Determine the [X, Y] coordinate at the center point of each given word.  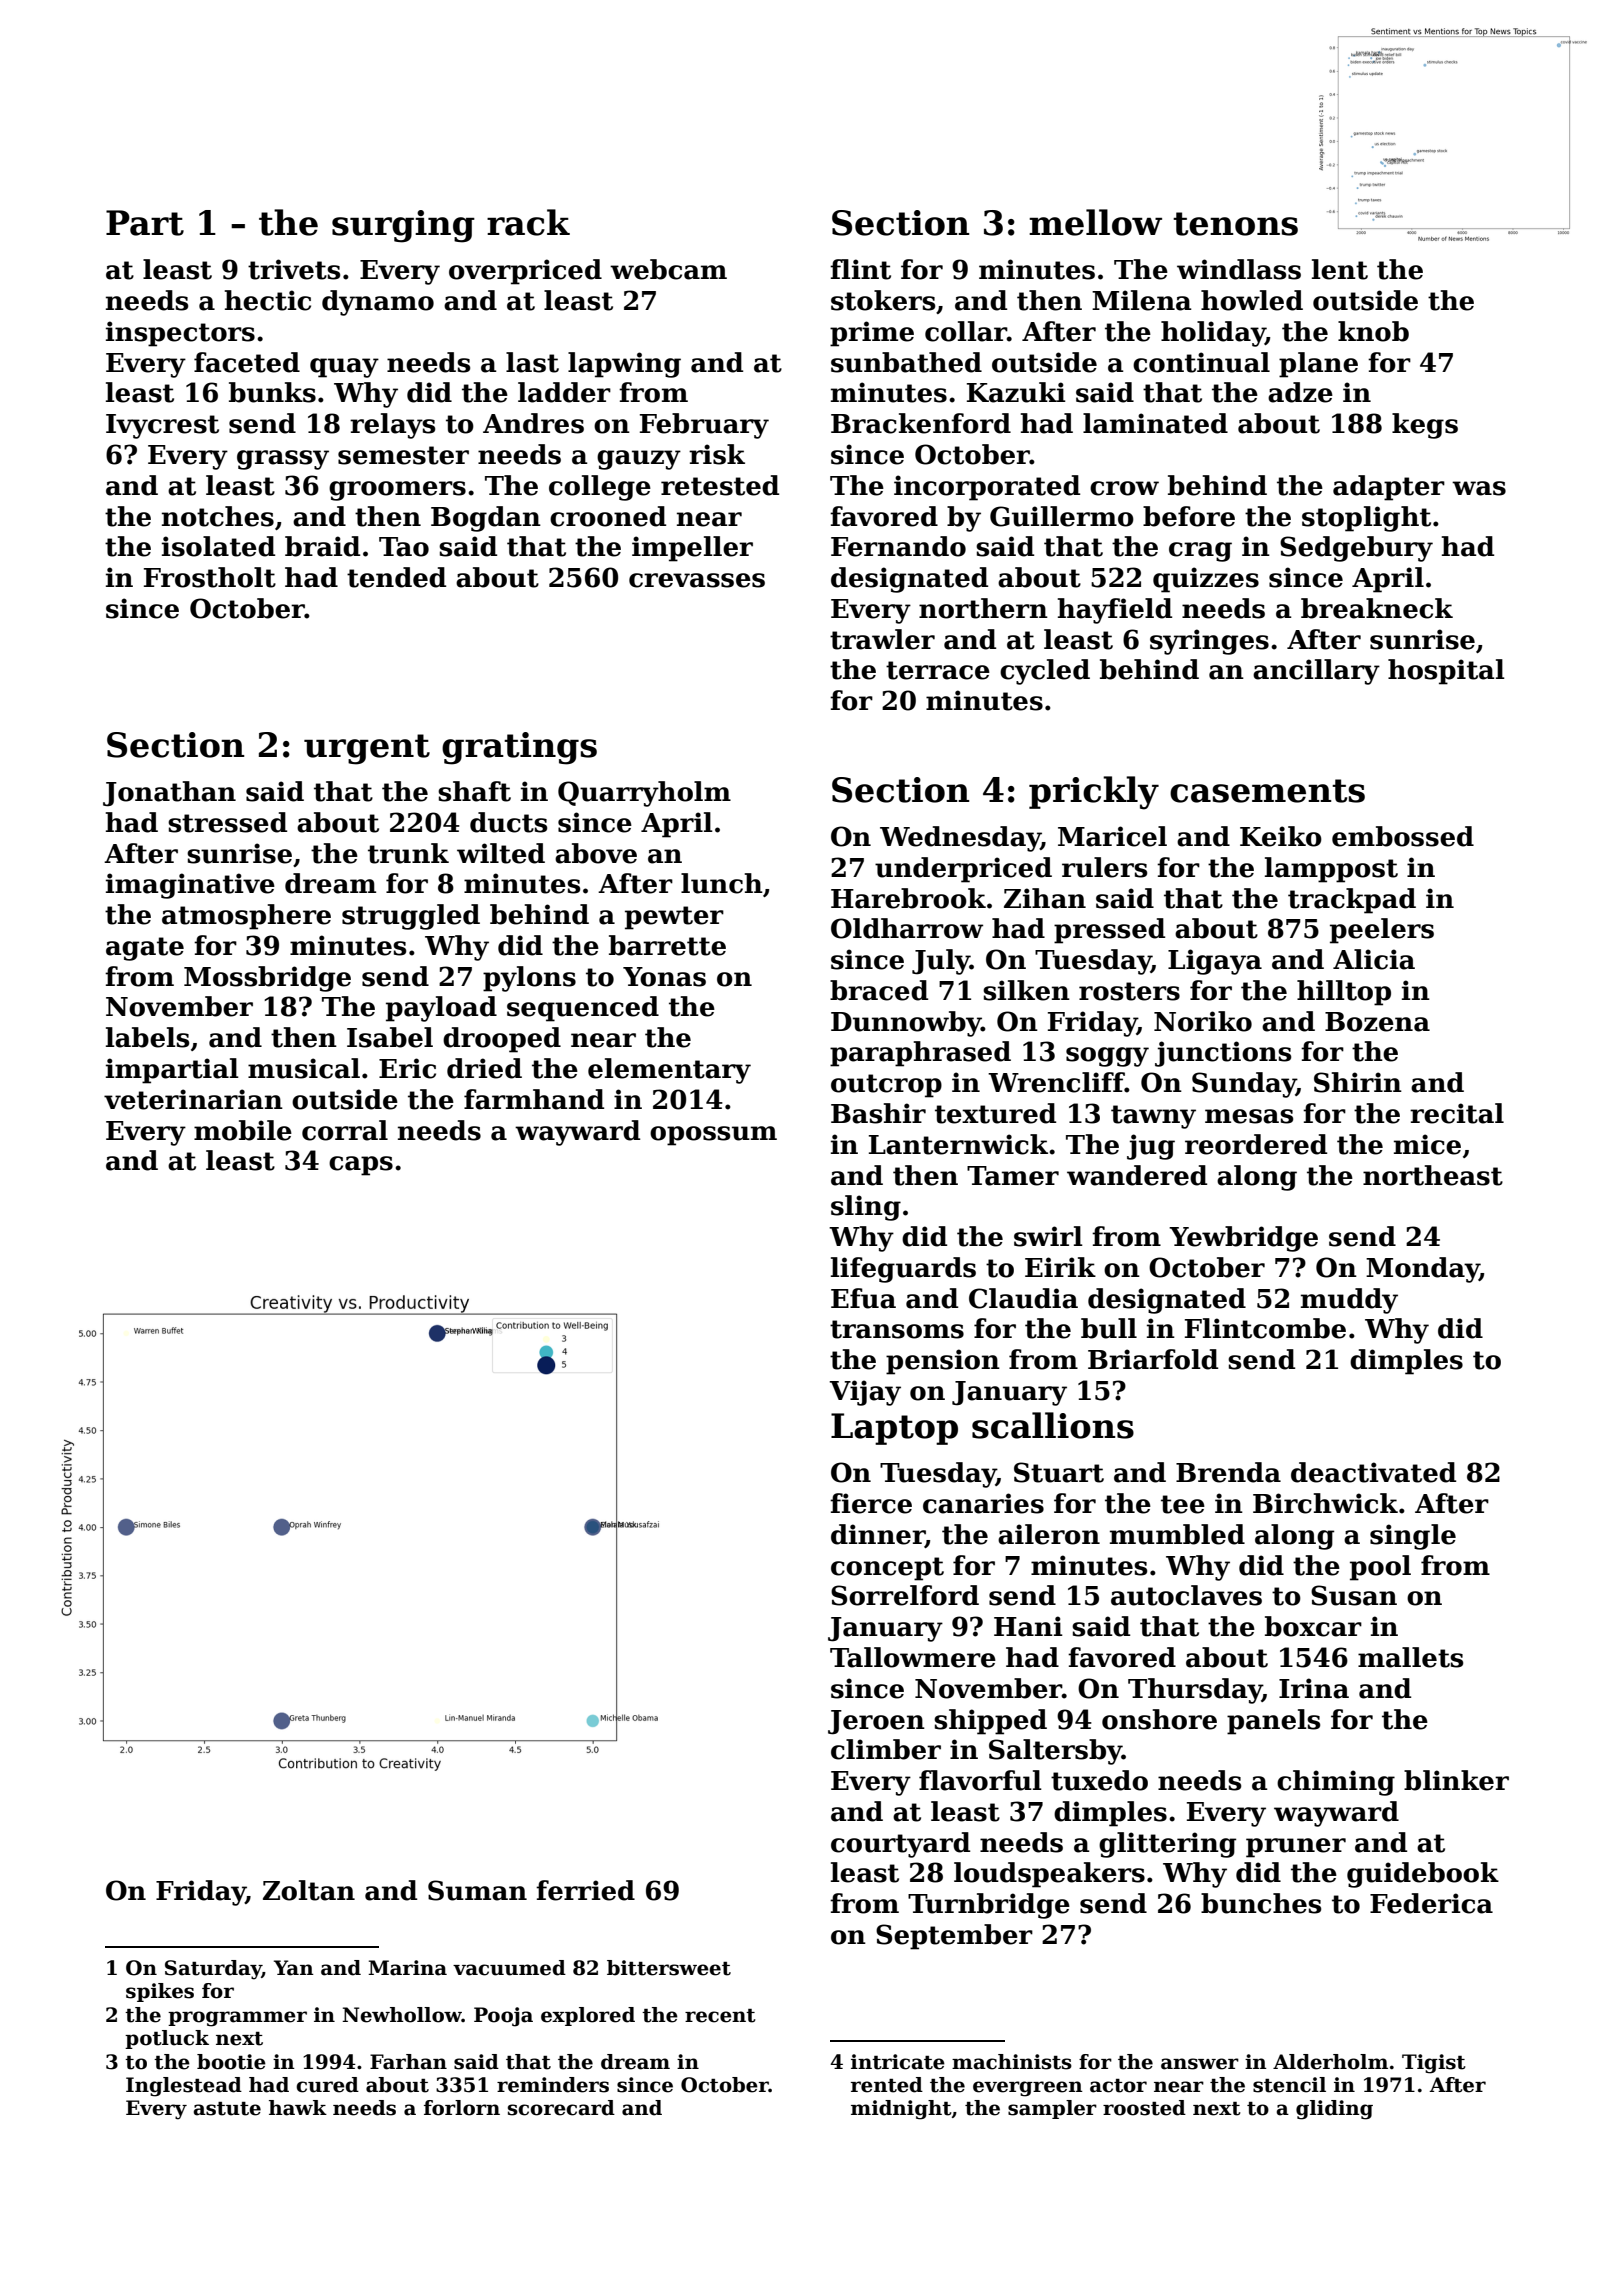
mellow [1095, 222]
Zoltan [309, 1890]
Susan [1354, 1595]
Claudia [1023, 1298]
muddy [1349, 1301]
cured [327, 2085]
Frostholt [210, 577]
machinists [1012, 2062]
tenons [1235, 224]
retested [720, 485]
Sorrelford [905, 1595]
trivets [294, 269]
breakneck [1377, 608]
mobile [243, 1130]
